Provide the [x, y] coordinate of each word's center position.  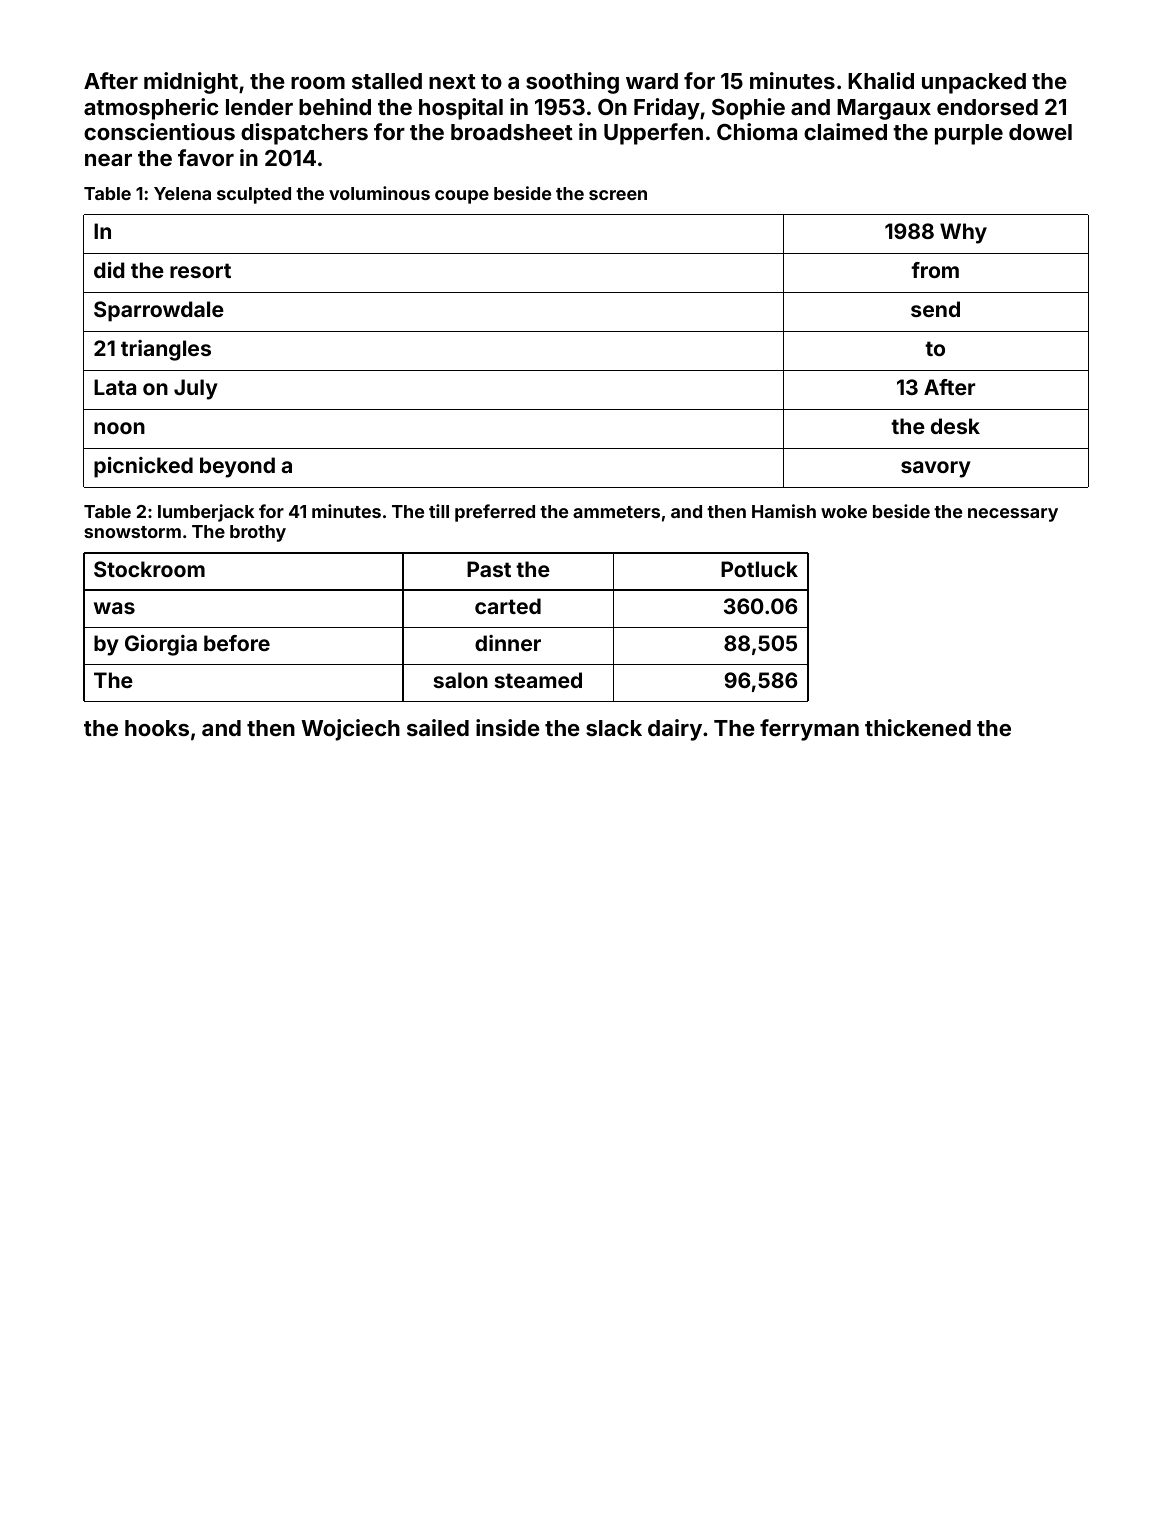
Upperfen [653, 134]
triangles [166, 350]
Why [963, 233]
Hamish [784, 511]
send [935, 309]
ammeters [616, 512]
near [108, 160]
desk [955, 426]
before [237, 643]
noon [119, 428]
